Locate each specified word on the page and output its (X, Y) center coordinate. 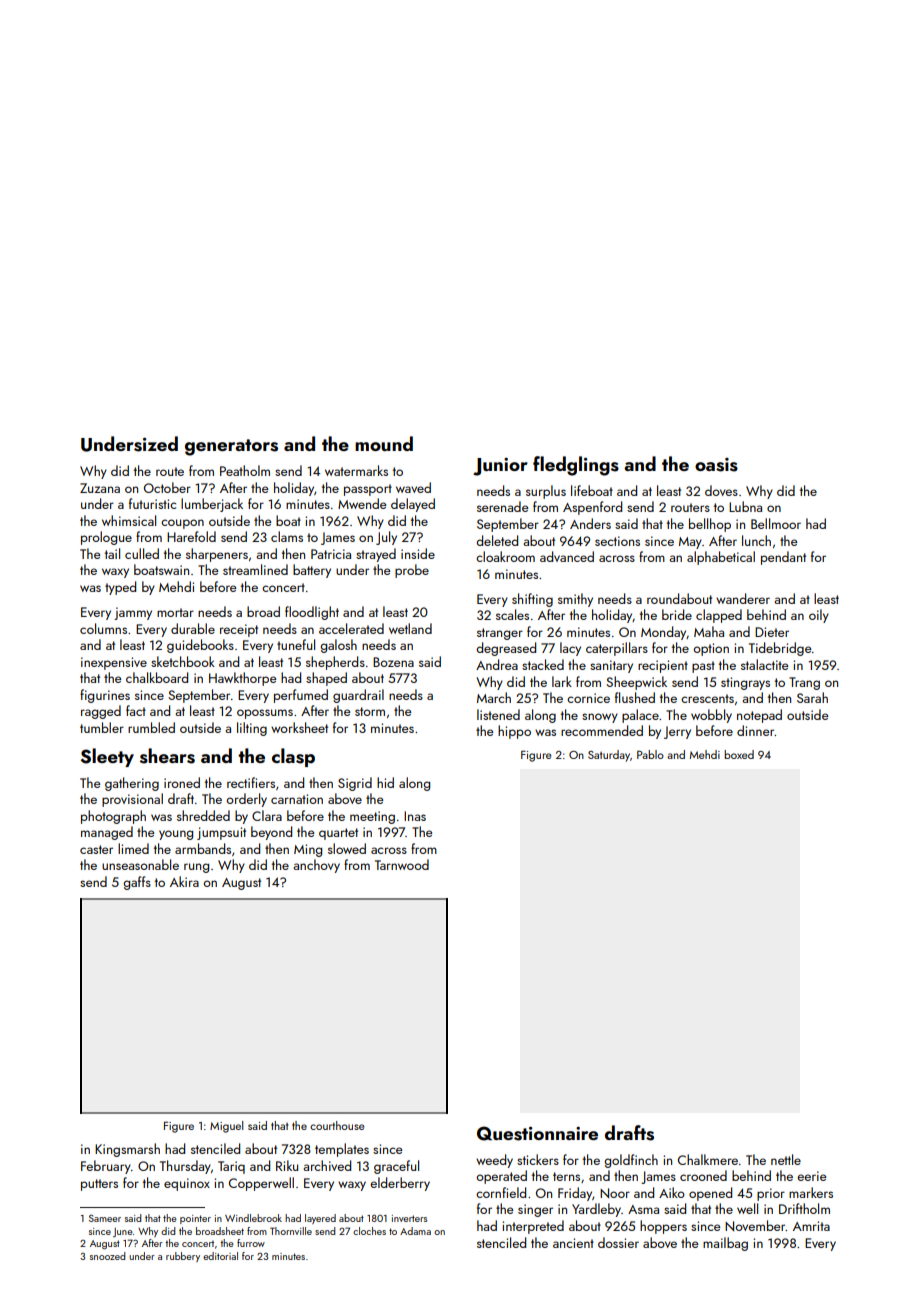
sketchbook (183, 661)
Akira (184, 881)
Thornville (291, 1231)
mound (384, 443)
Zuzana (100, 488)
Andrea (497, 664)
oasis (716, 465)
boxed (739, 754)
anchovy (316, 866)
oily (819, 616)
